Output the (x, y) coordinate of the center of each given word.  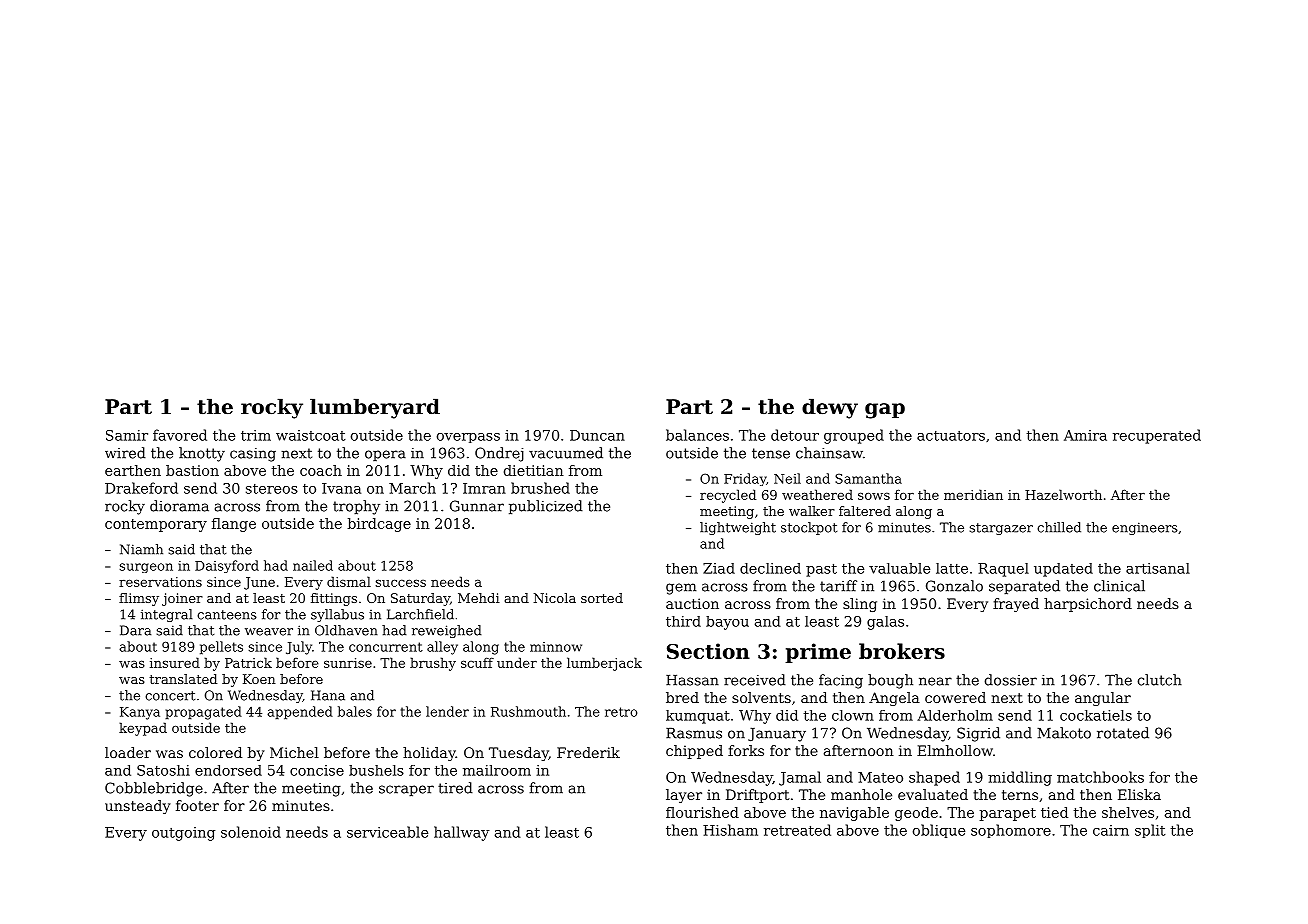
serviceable (387, 832)
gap (885, 411)
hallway (461, 833)
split (1150, 831)
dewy (830, 408)
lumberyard (375, 408)
